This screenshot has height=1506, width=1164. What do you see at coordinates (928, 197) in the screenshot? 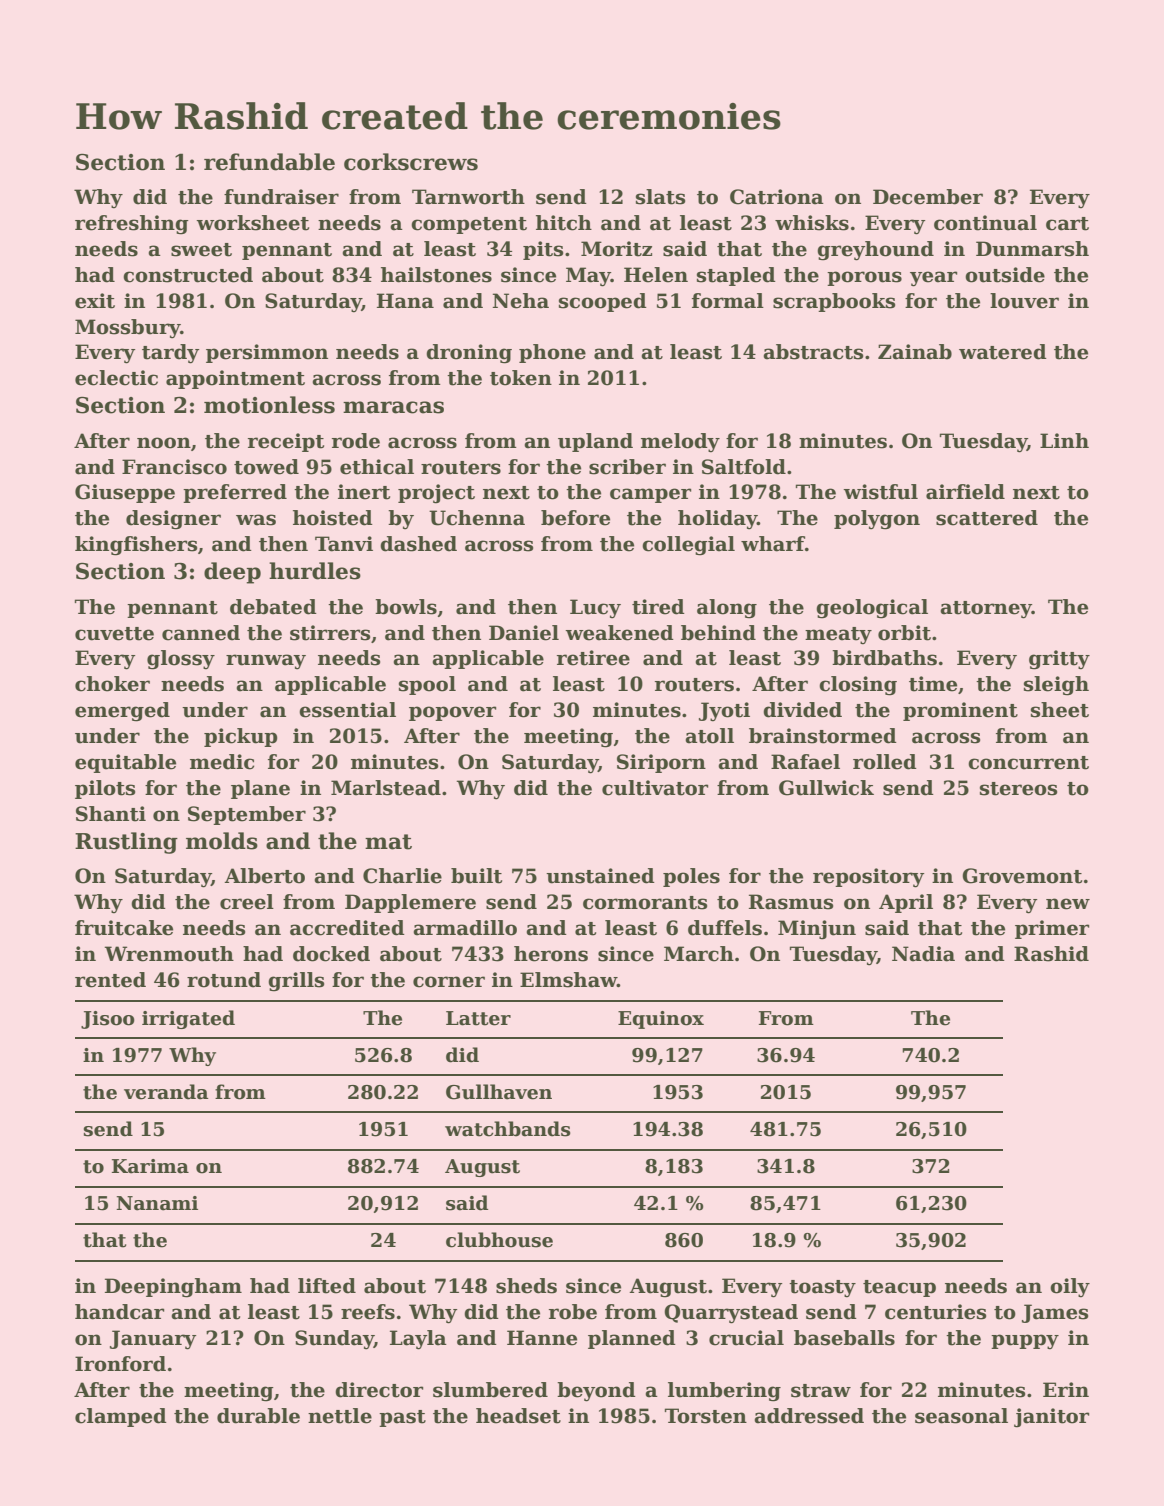
I see `December` at bounding box center [928, 197].
